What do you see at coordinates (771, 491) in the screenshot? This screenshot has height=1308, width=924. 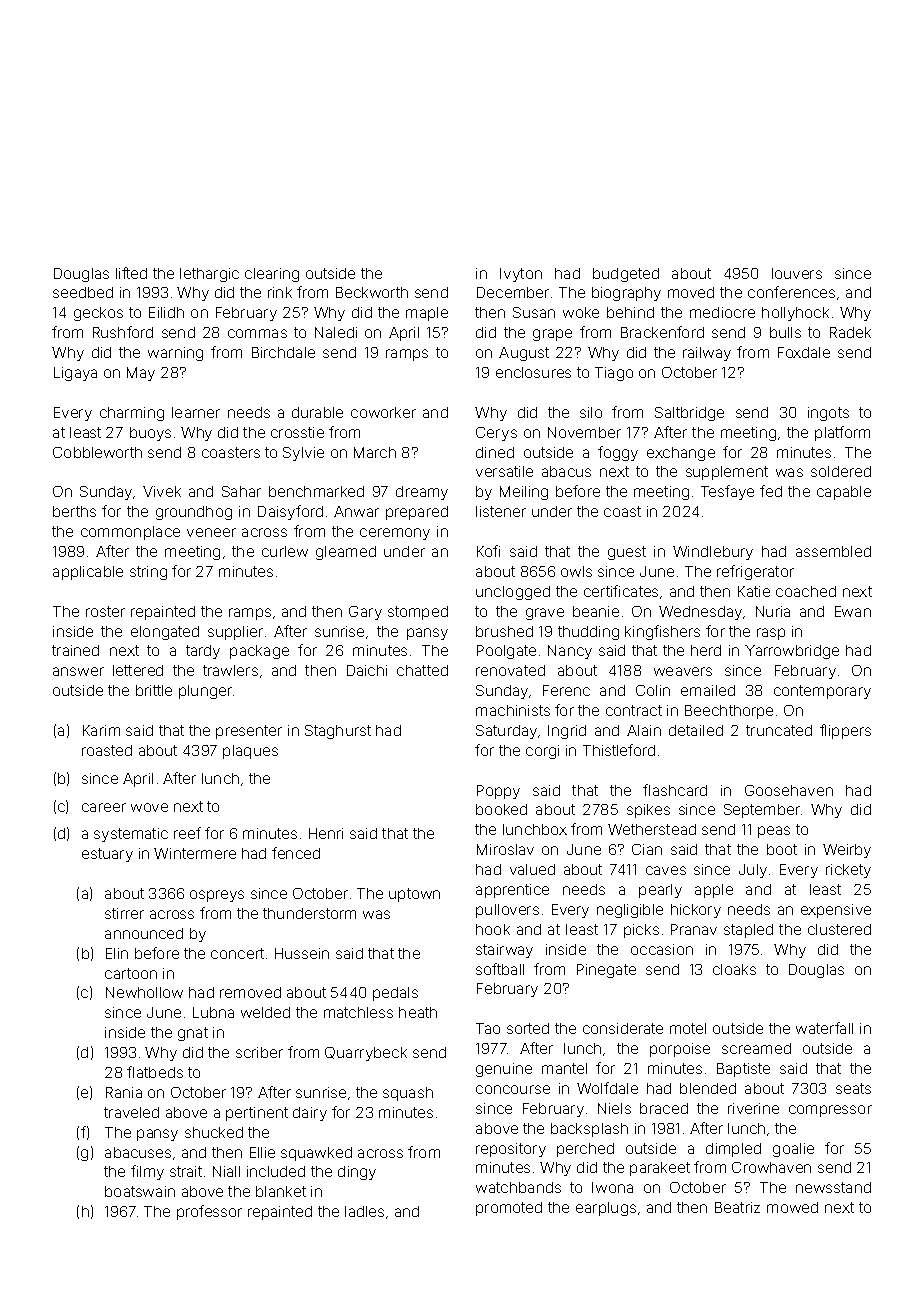 I see `fed` at bounding box center [771, 491].
